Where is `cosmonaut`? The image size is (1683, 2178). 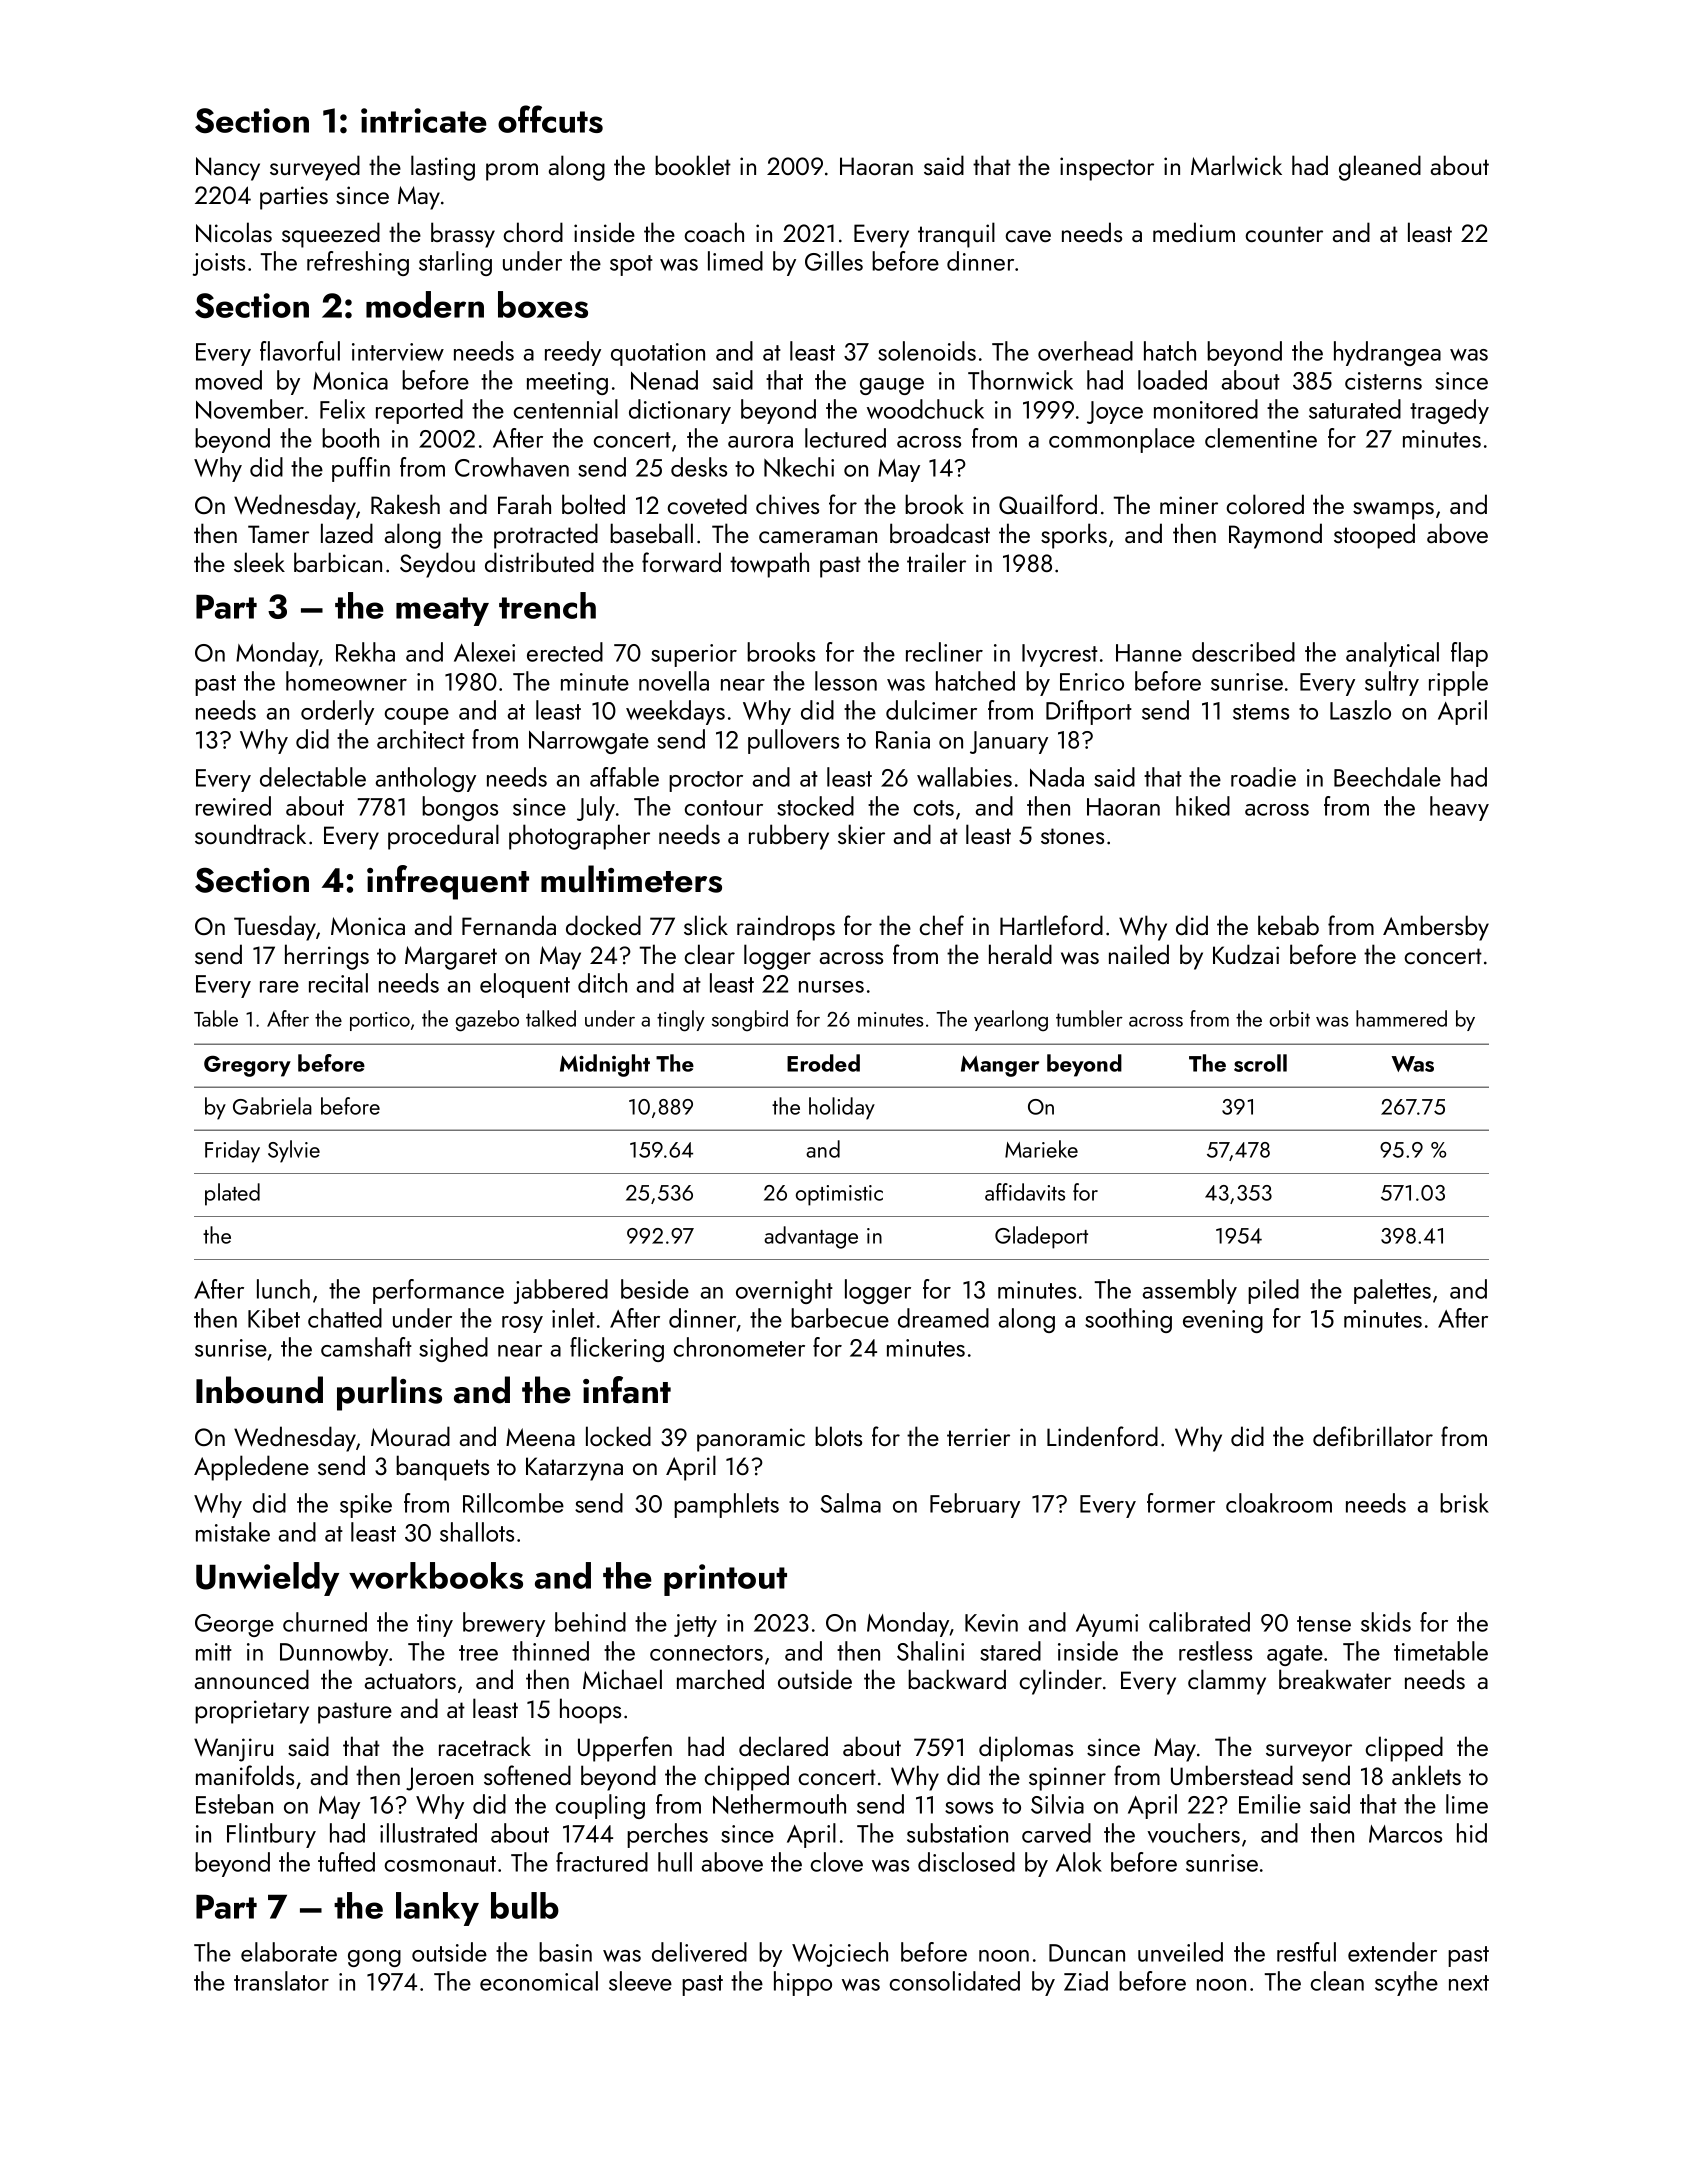 cosmonaut is located at coordinates (440, 1864).
